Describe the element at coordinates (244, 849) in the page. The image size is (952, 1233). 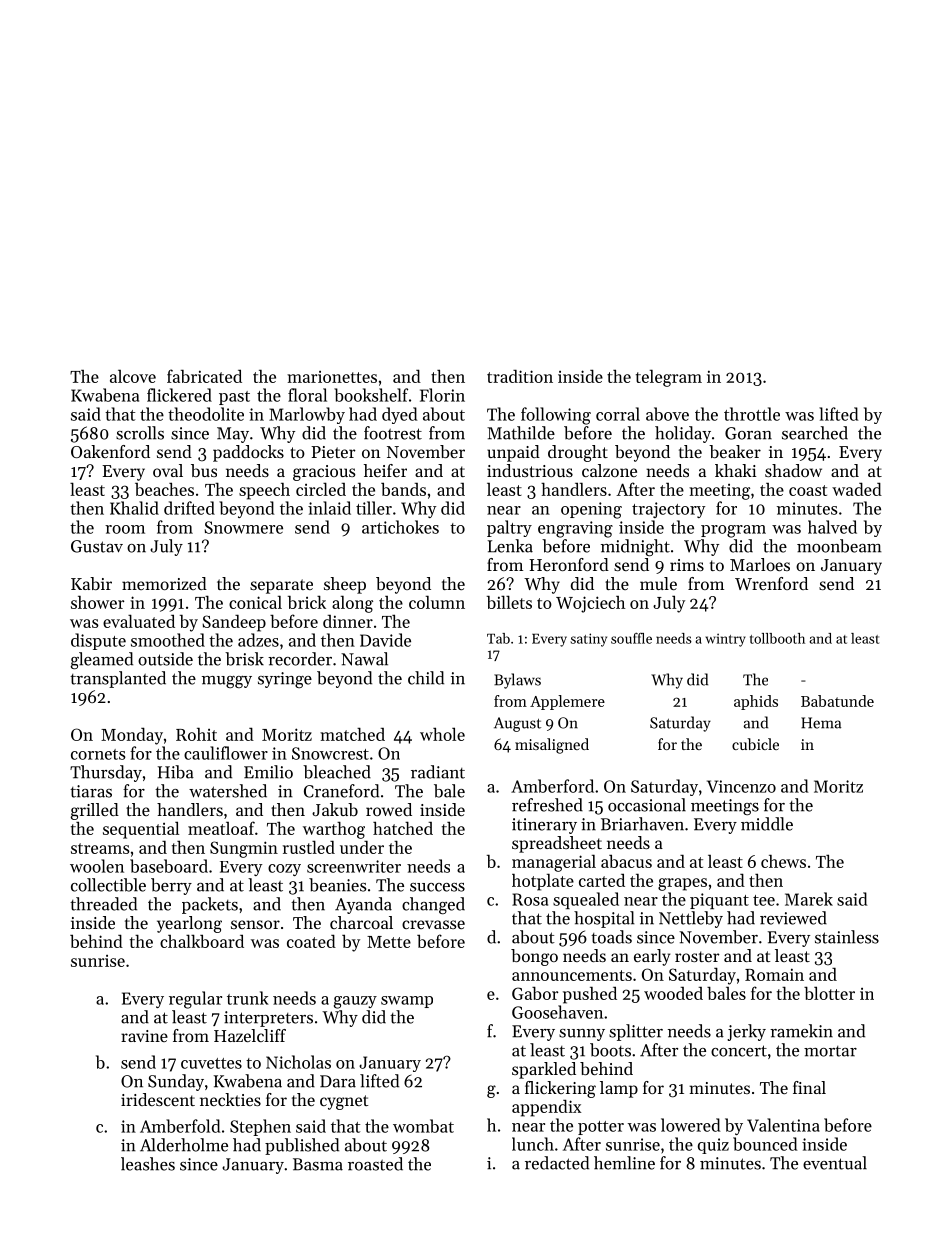
I see `Sungmin` at that location.
